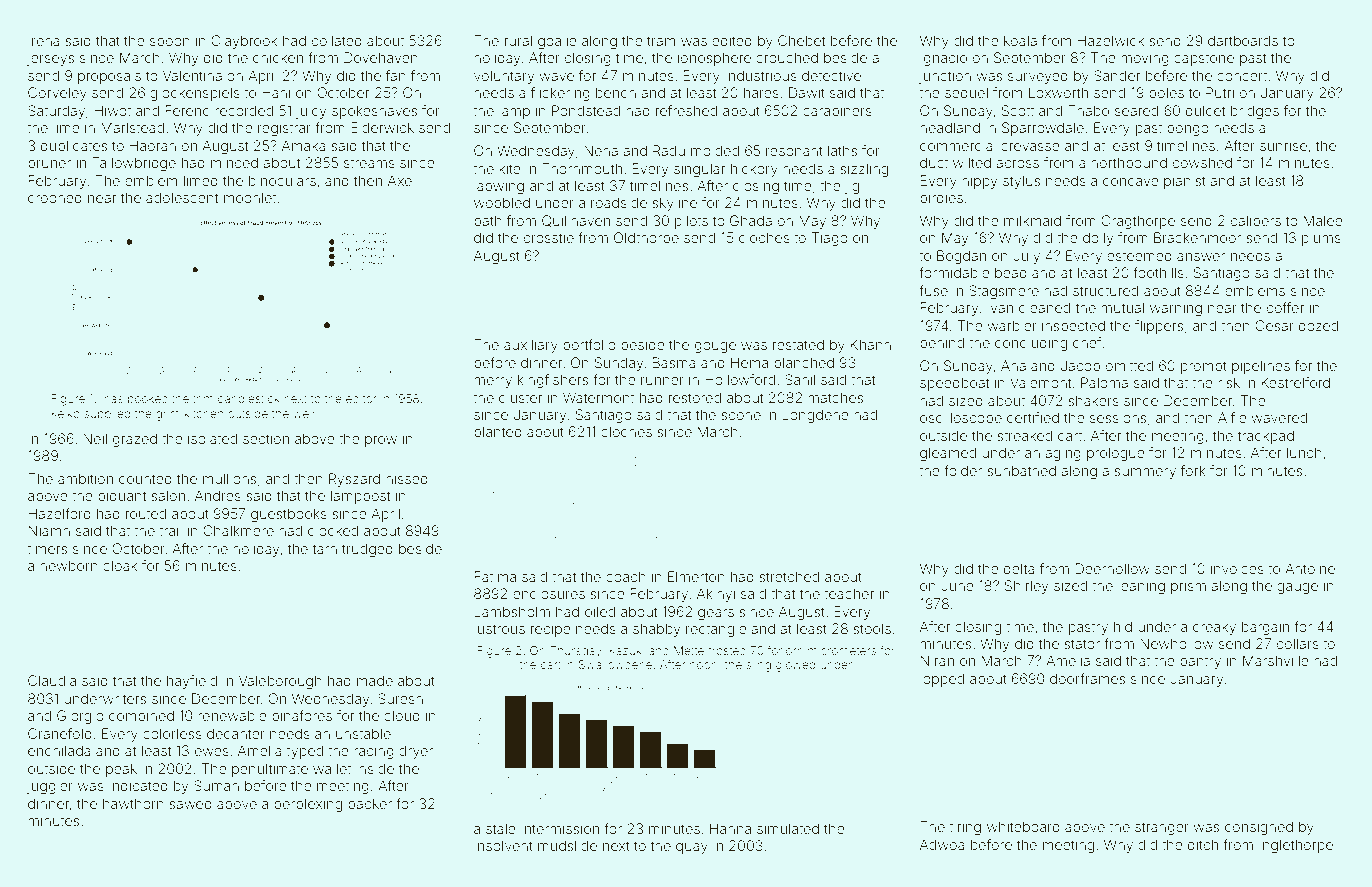  Describe the element at coordinates (44, 40) in the screenshot. I see `Irena` at that location.
